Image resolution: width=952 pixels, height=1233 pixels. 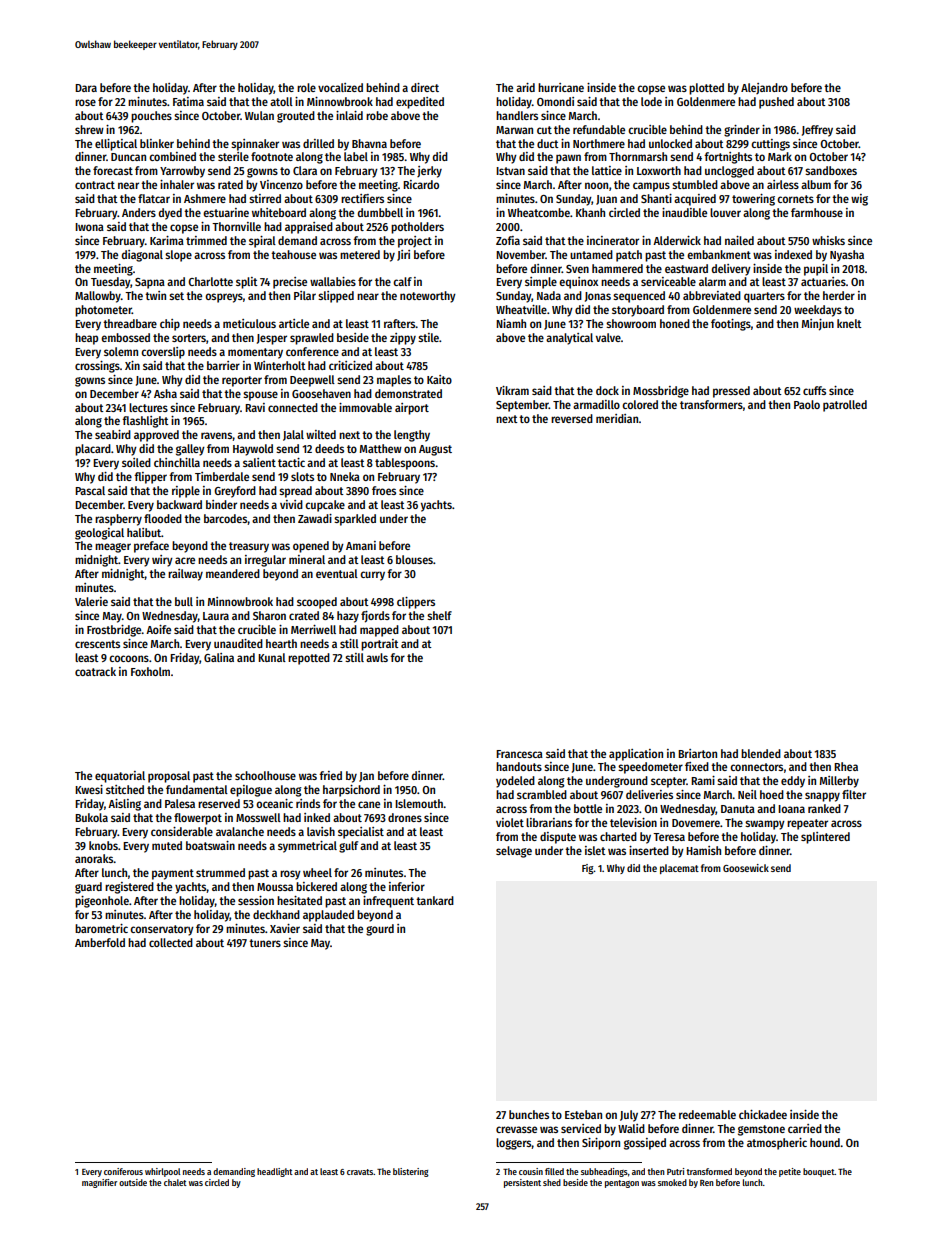 I want to click on persistent, so click(x=522, y=1183).
